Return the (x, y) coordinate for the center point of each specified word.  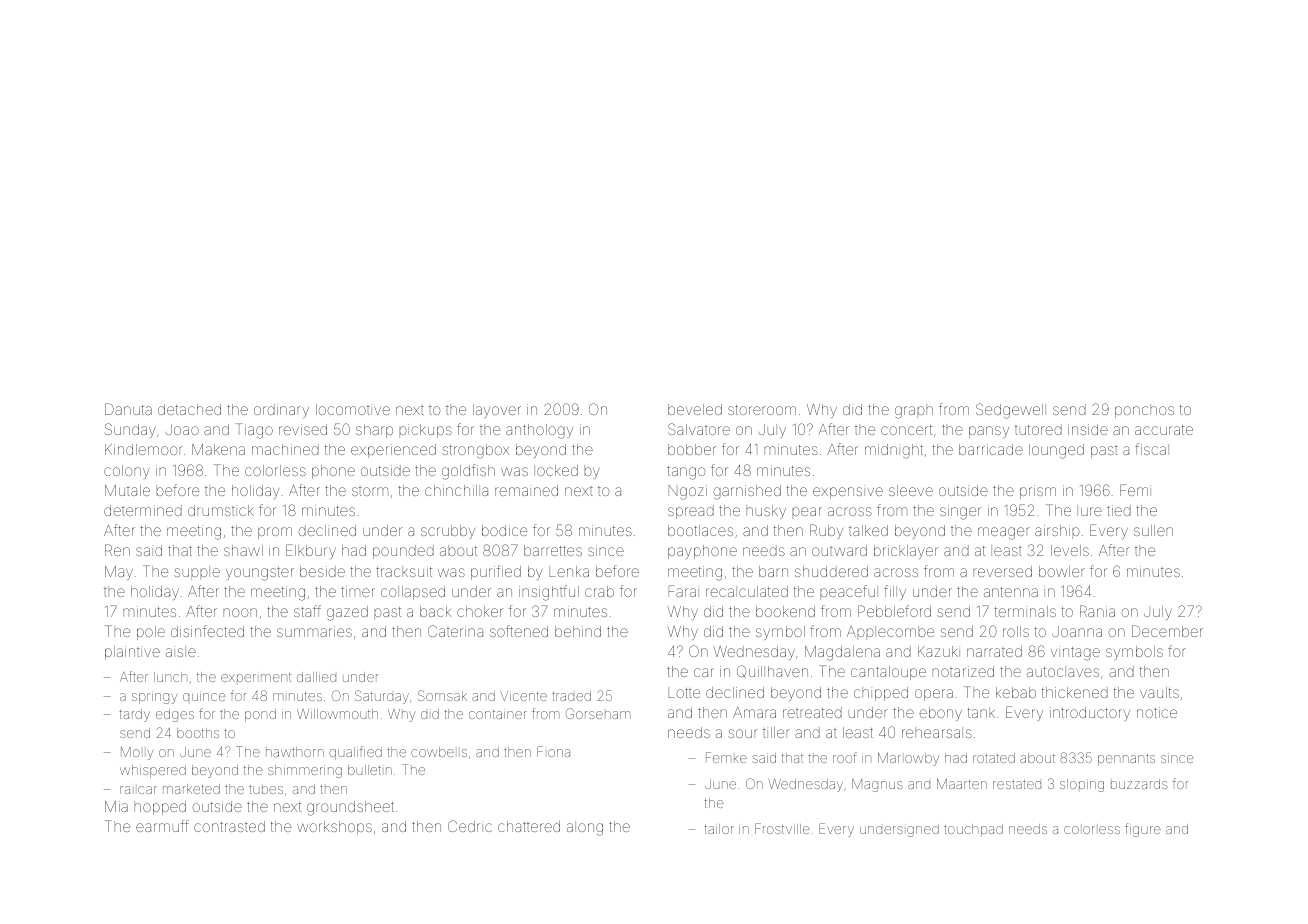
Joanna (1077, 631)
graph (914, 411)
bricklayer (906, 552)
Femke (726, 757)
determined (143, 510)
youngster (260, 574)
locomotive (353, 409)
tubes (266, 789)
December (1167, 631)
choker (480, 611)
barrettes (553, 550)
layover (497, 411)
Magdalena (842, 653)
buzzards (1139, 784)
